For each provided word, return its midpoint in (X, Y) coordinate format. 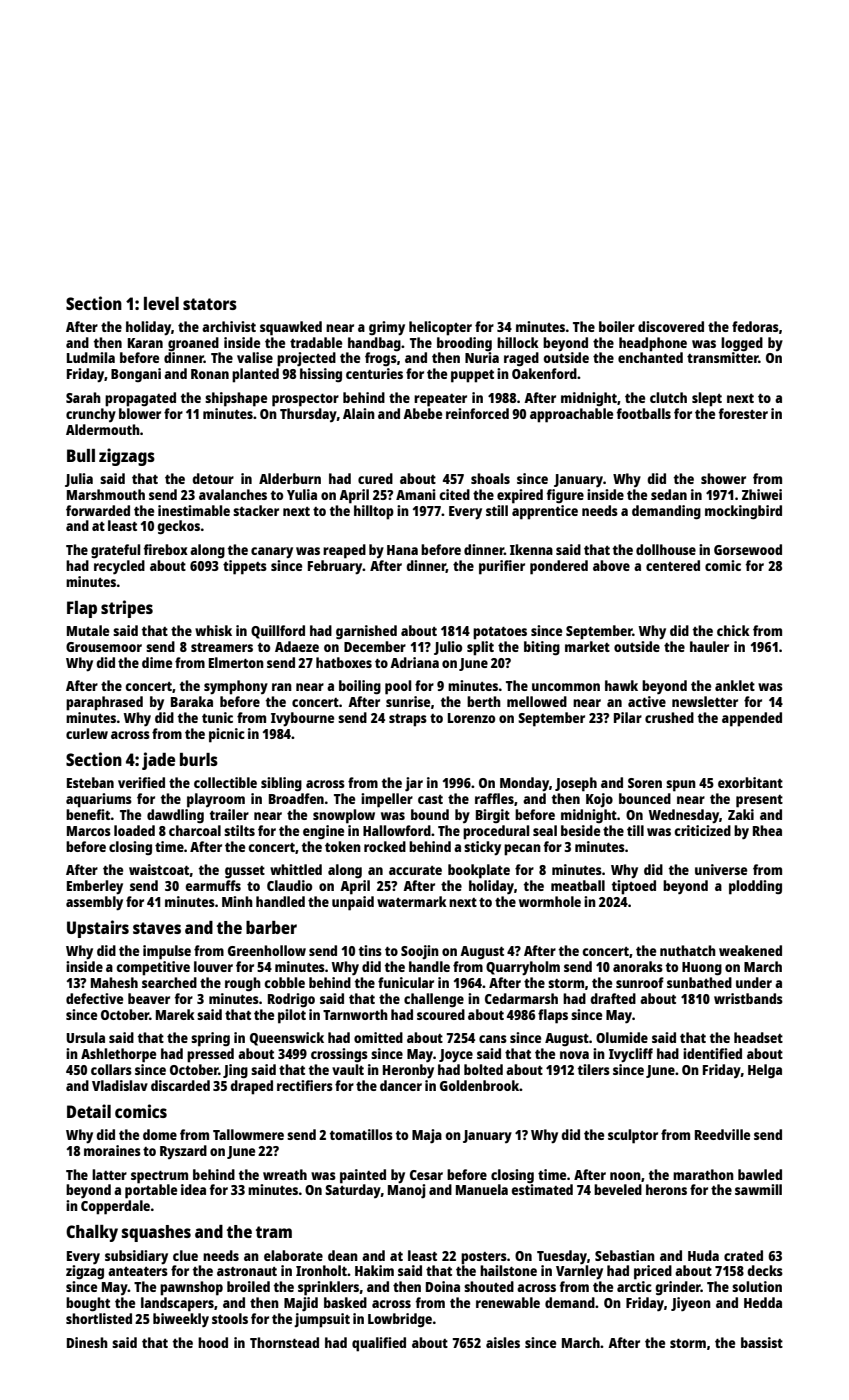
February (335, 567)
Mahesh (114, 982)
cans (493, 1039)
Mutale (88, 630)
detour (213, 478)
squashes (156, 1233)
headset (758, 1037)
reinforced (477, 413)
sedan (669, 494)
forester (743, 413)
